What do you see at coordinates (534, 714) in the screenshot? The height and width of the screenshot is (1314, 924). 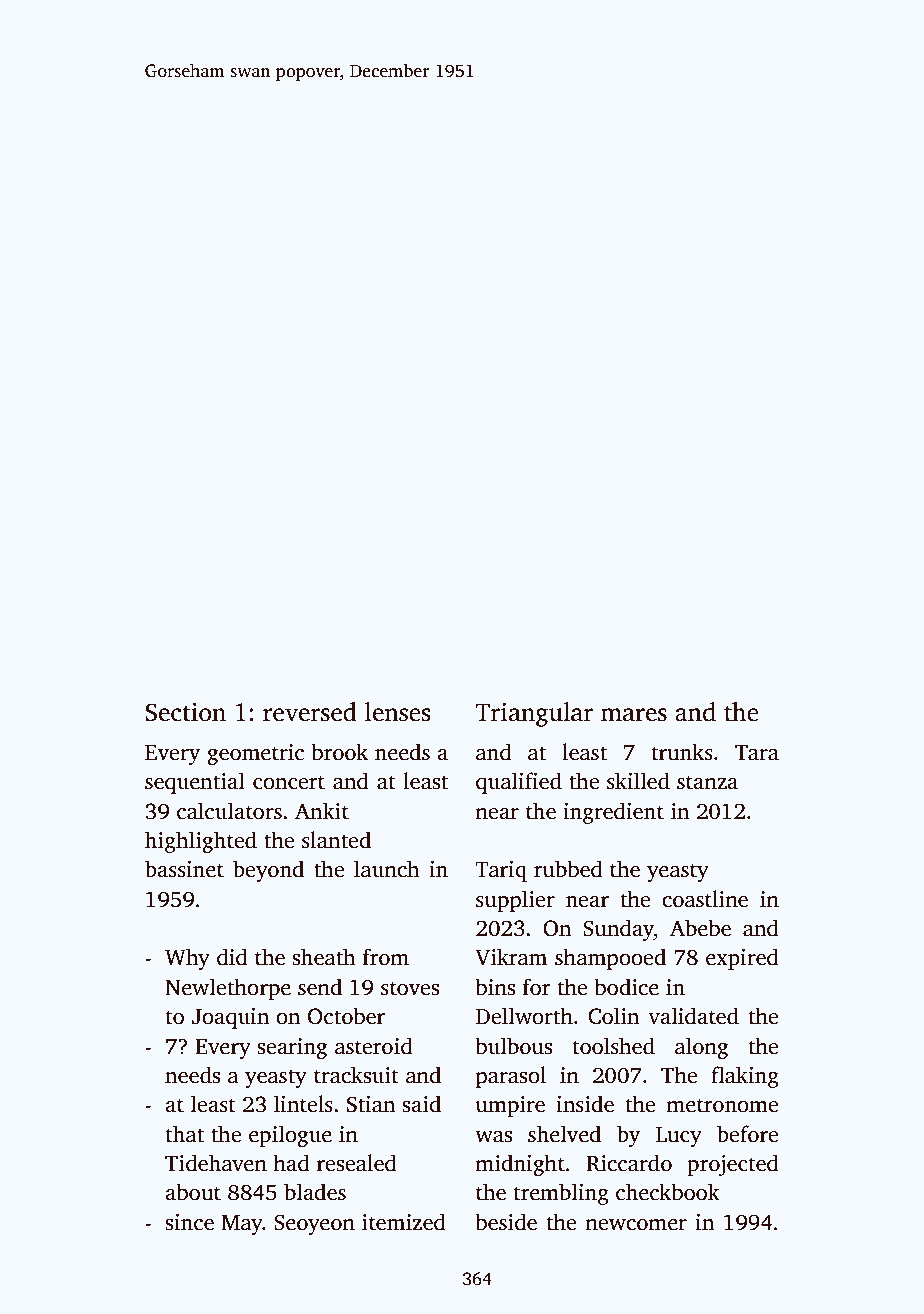 I see `Triangular` at bounding box center [534, 714].
